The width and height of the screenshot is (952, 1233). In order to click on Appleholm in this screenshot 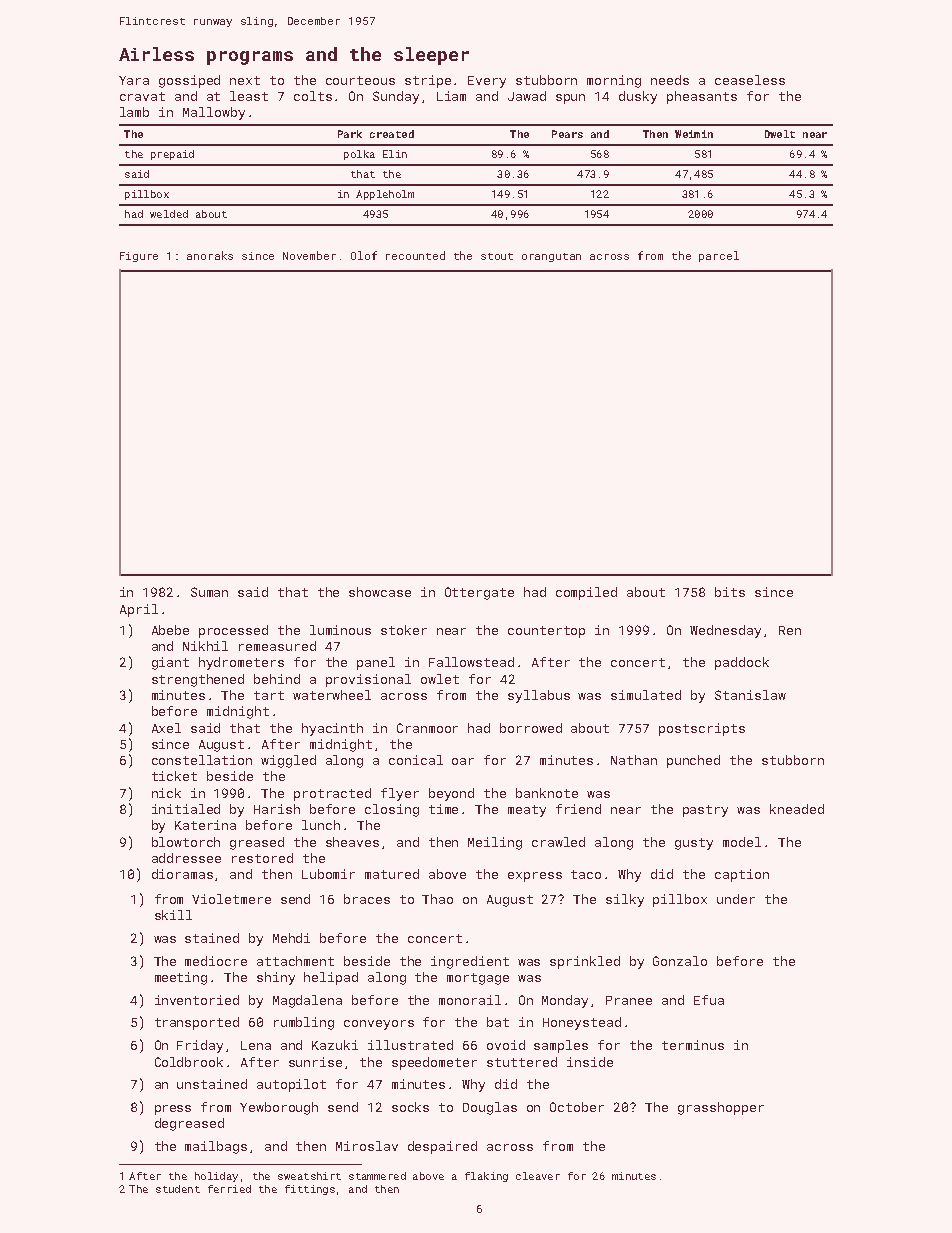, I will do `click(385, 195)`.
